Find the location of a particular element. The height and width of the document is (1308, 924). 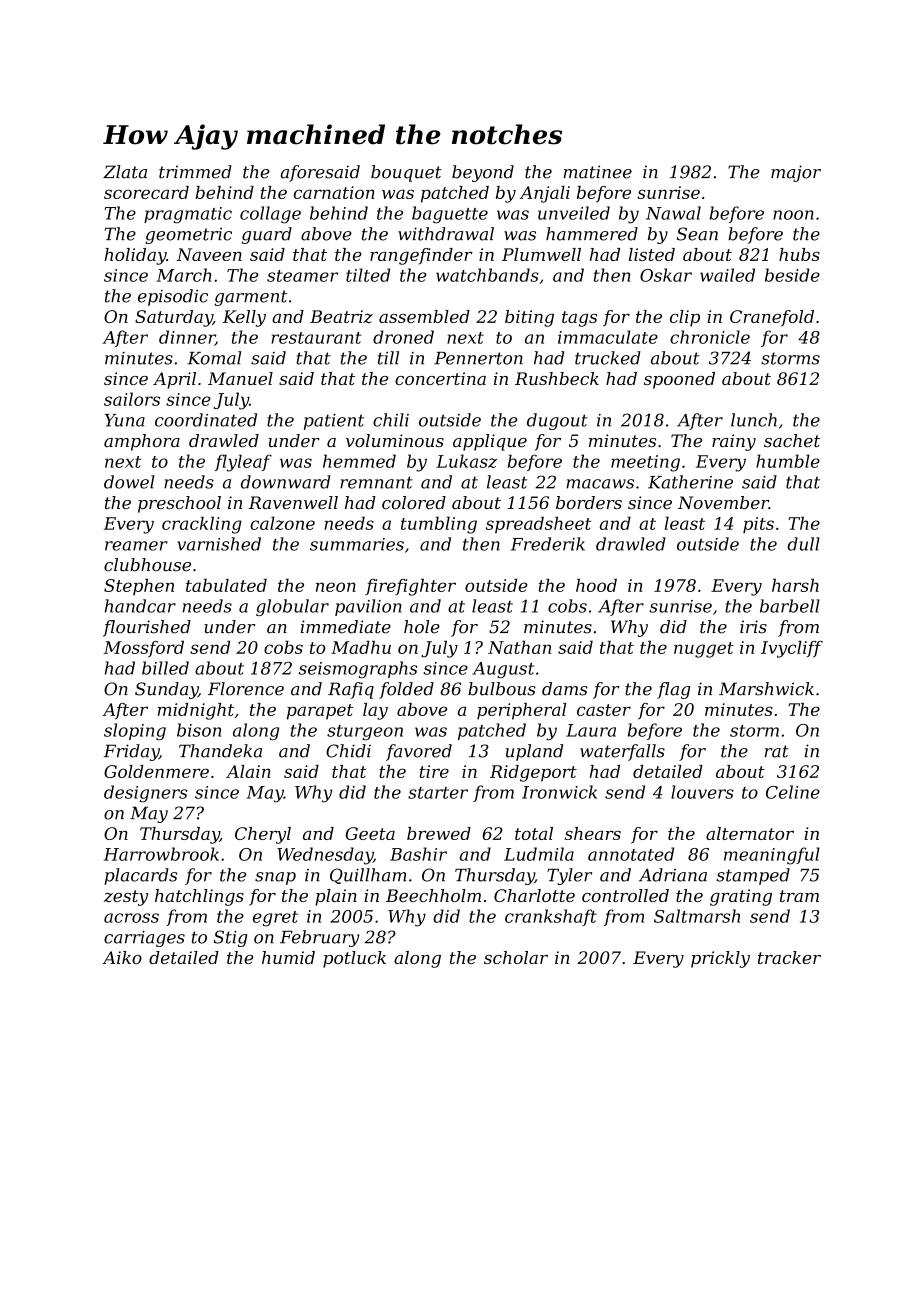

trimmed is located at coordinates (195, 172).
